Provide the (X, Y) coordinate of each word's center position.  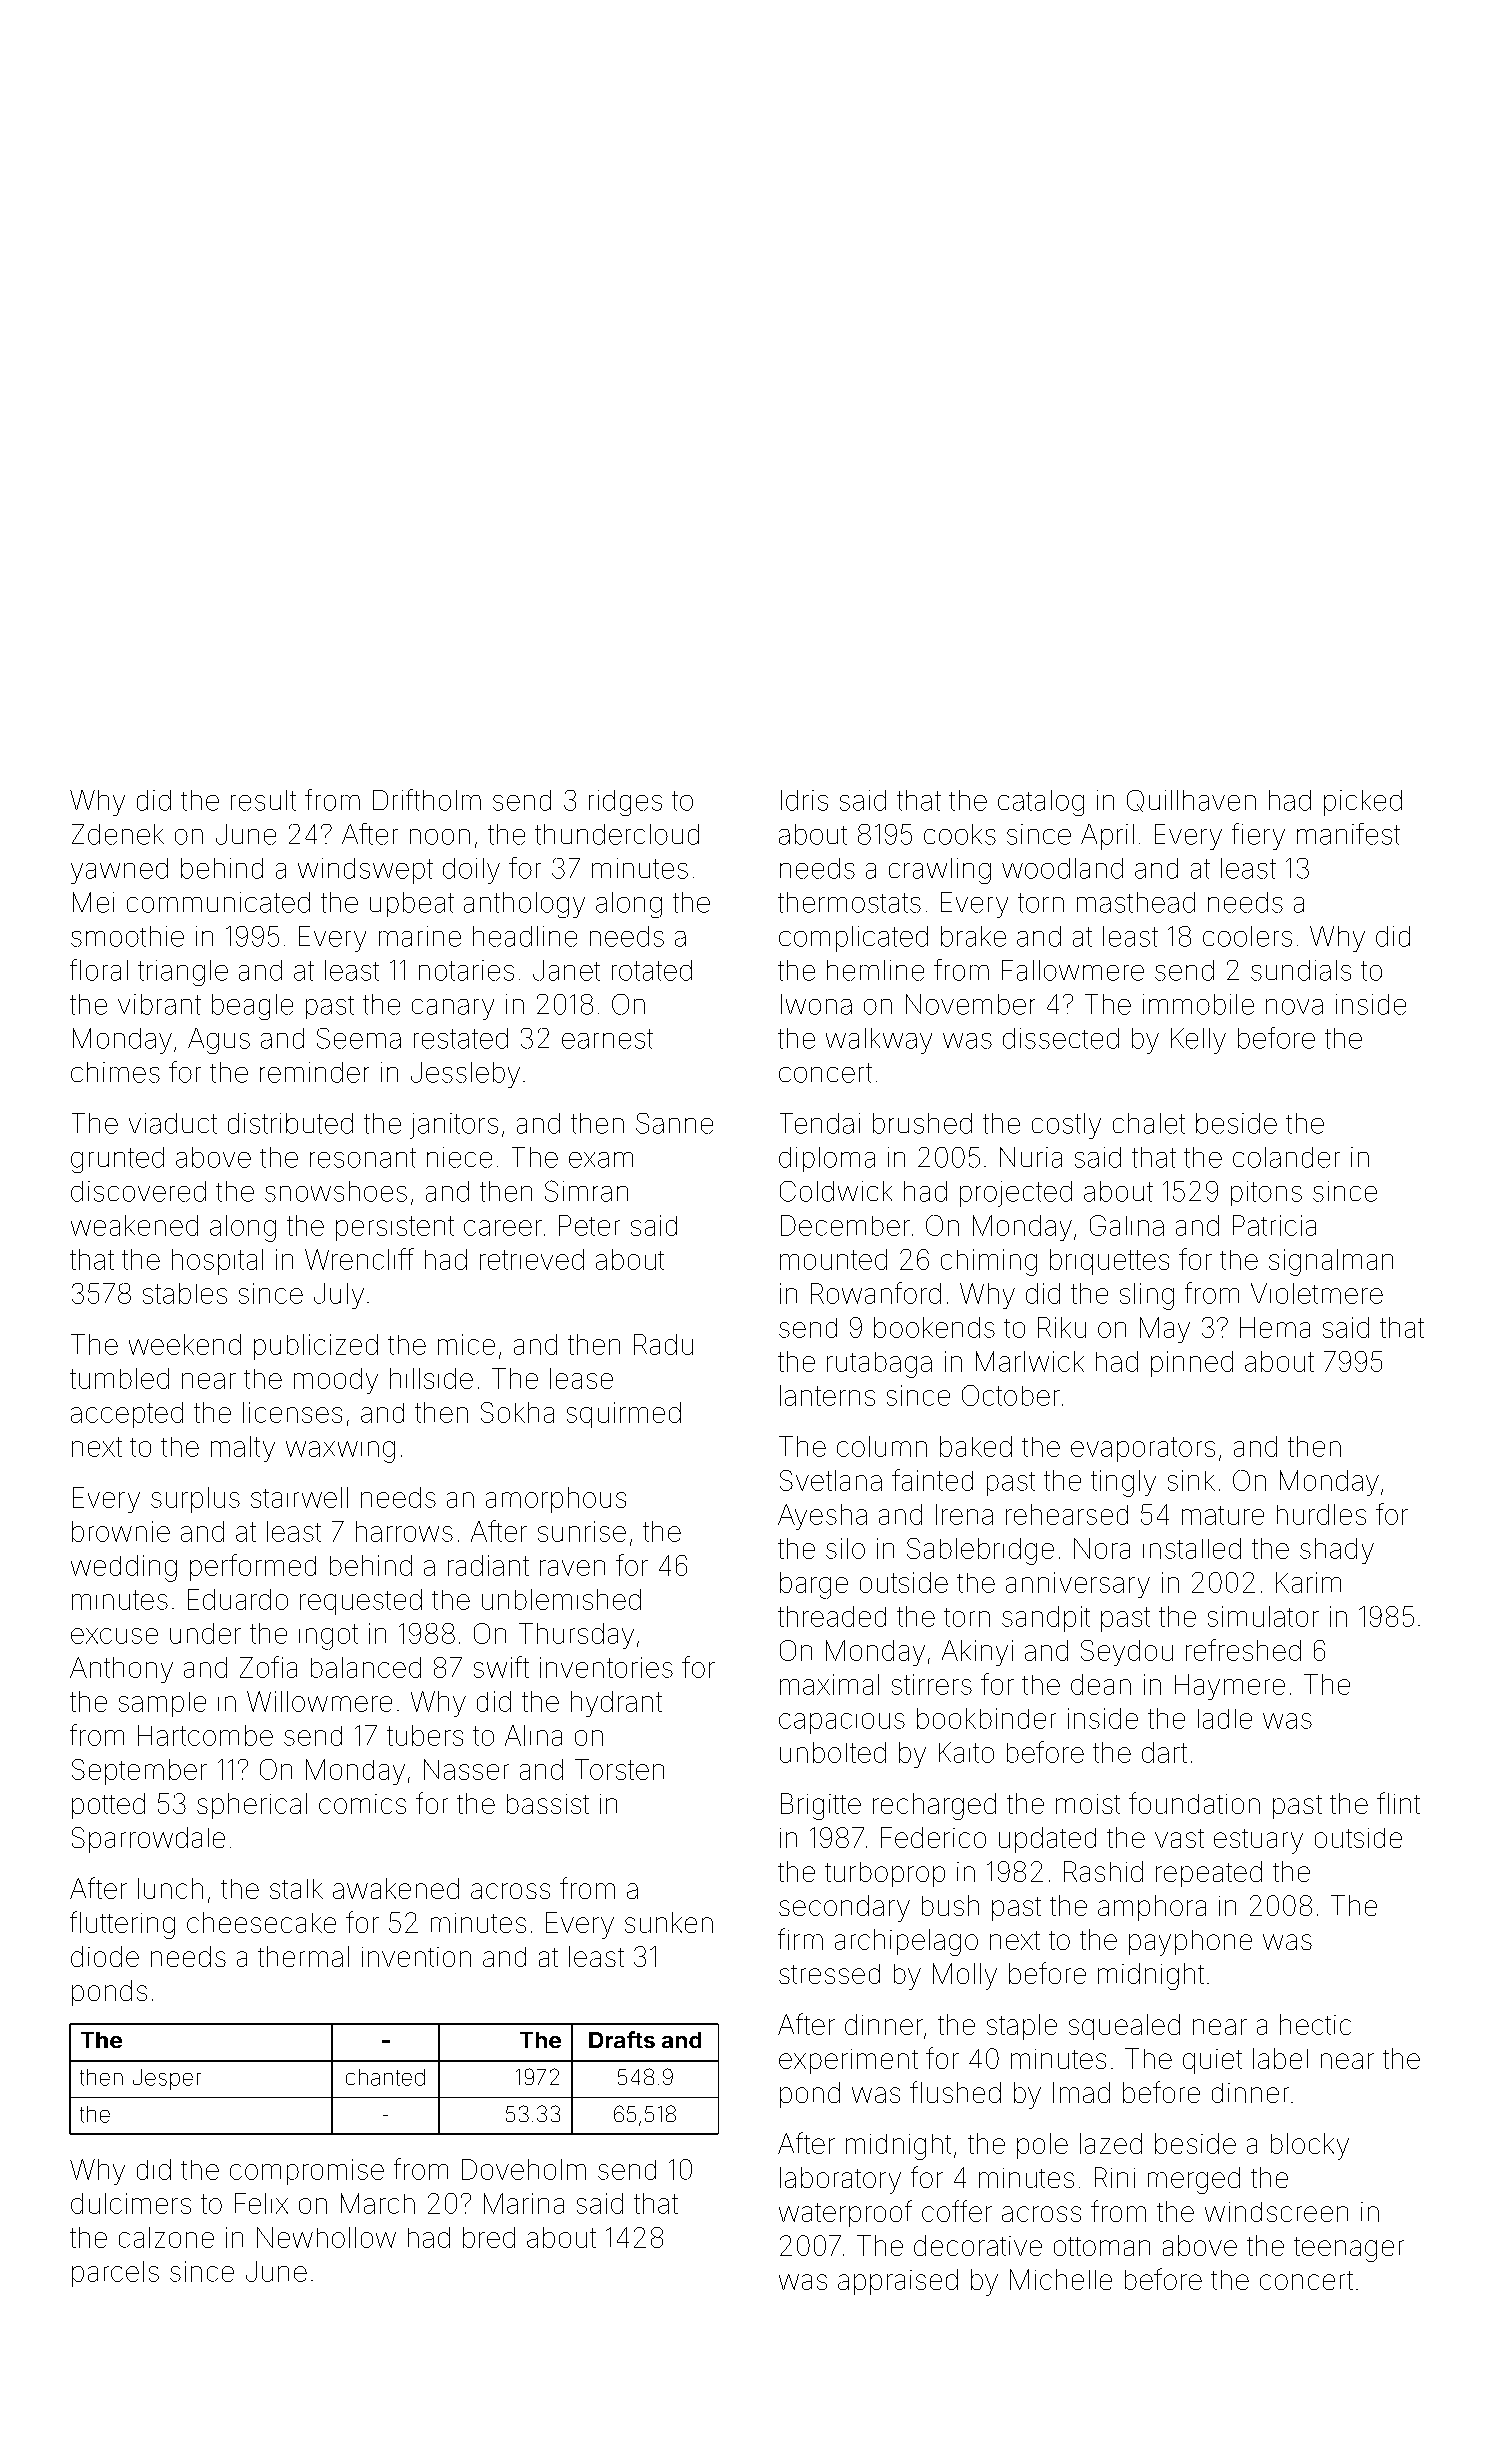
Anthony (121, 1670)
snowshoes (336, 1191)
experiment (848, 2061)
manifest (1348, 834)
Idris (804, 800)
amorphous (556, 1500)
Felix (261, 2203)
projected (1016, 1194)
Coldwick (836, 1191)
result (263, 800)
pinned (1192, 1364)
